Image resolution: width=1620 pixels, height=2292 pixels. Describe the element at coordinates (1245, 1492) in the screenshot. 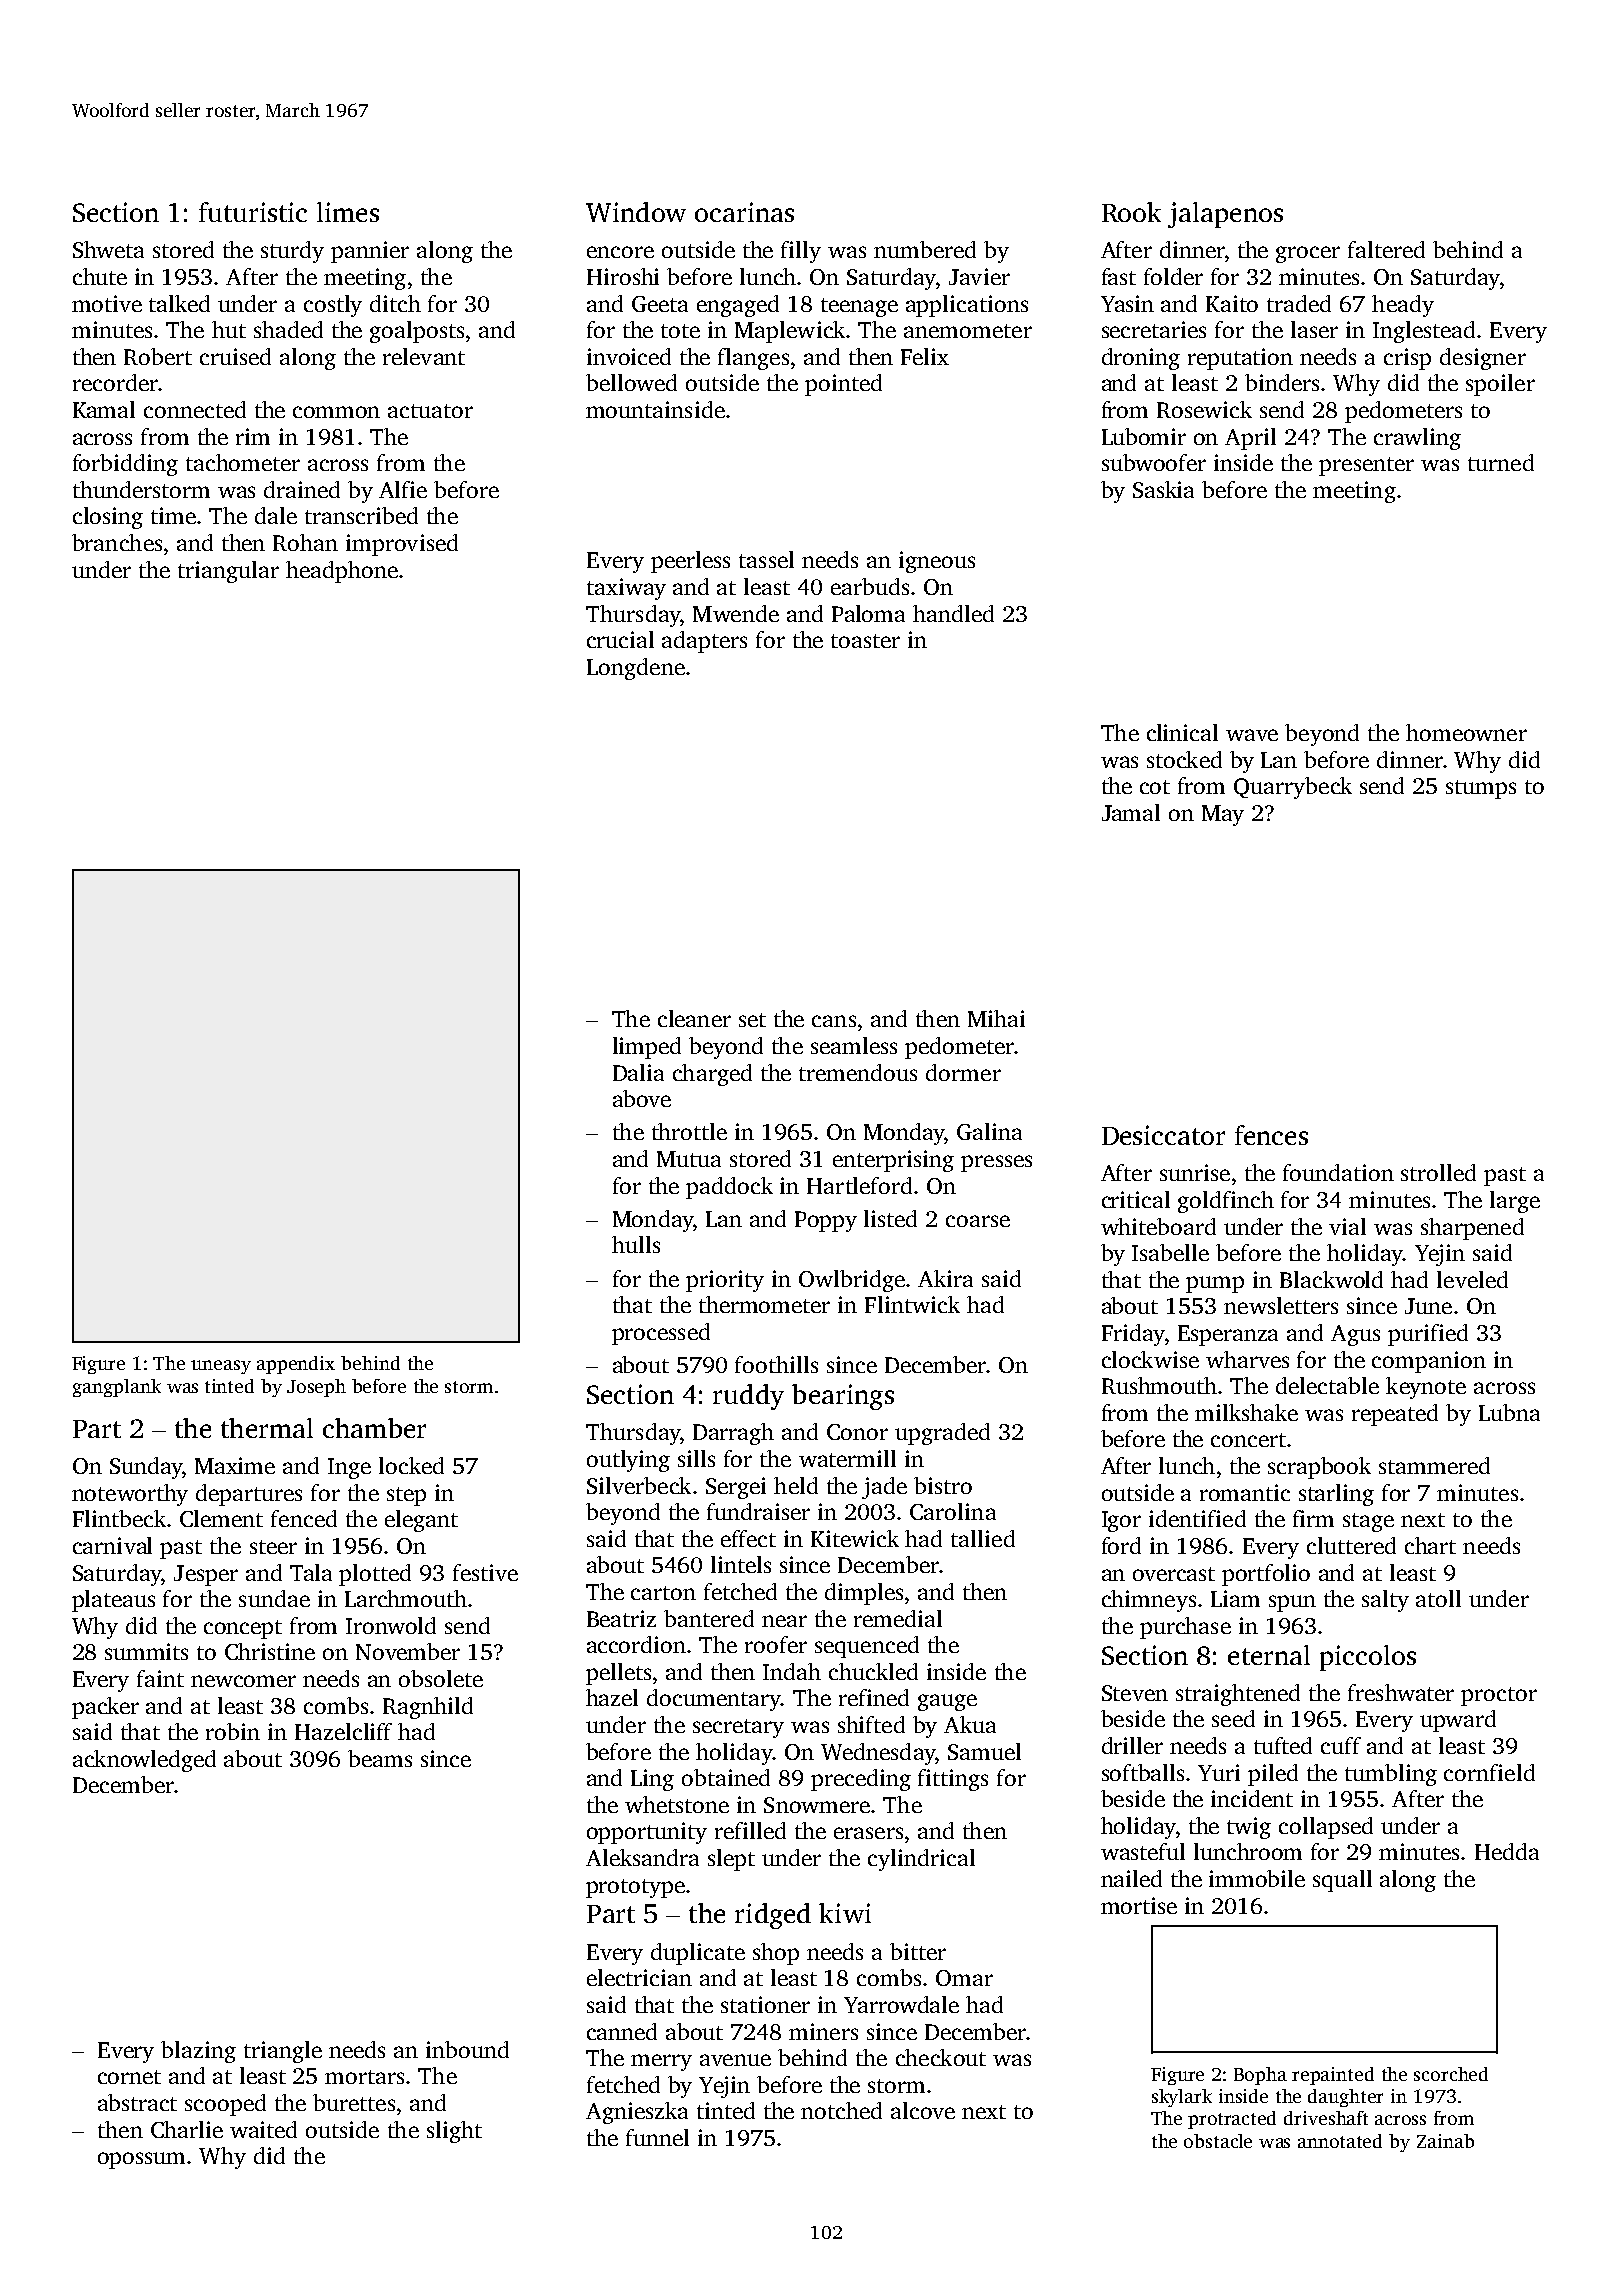

I see `romantic` at that location.
